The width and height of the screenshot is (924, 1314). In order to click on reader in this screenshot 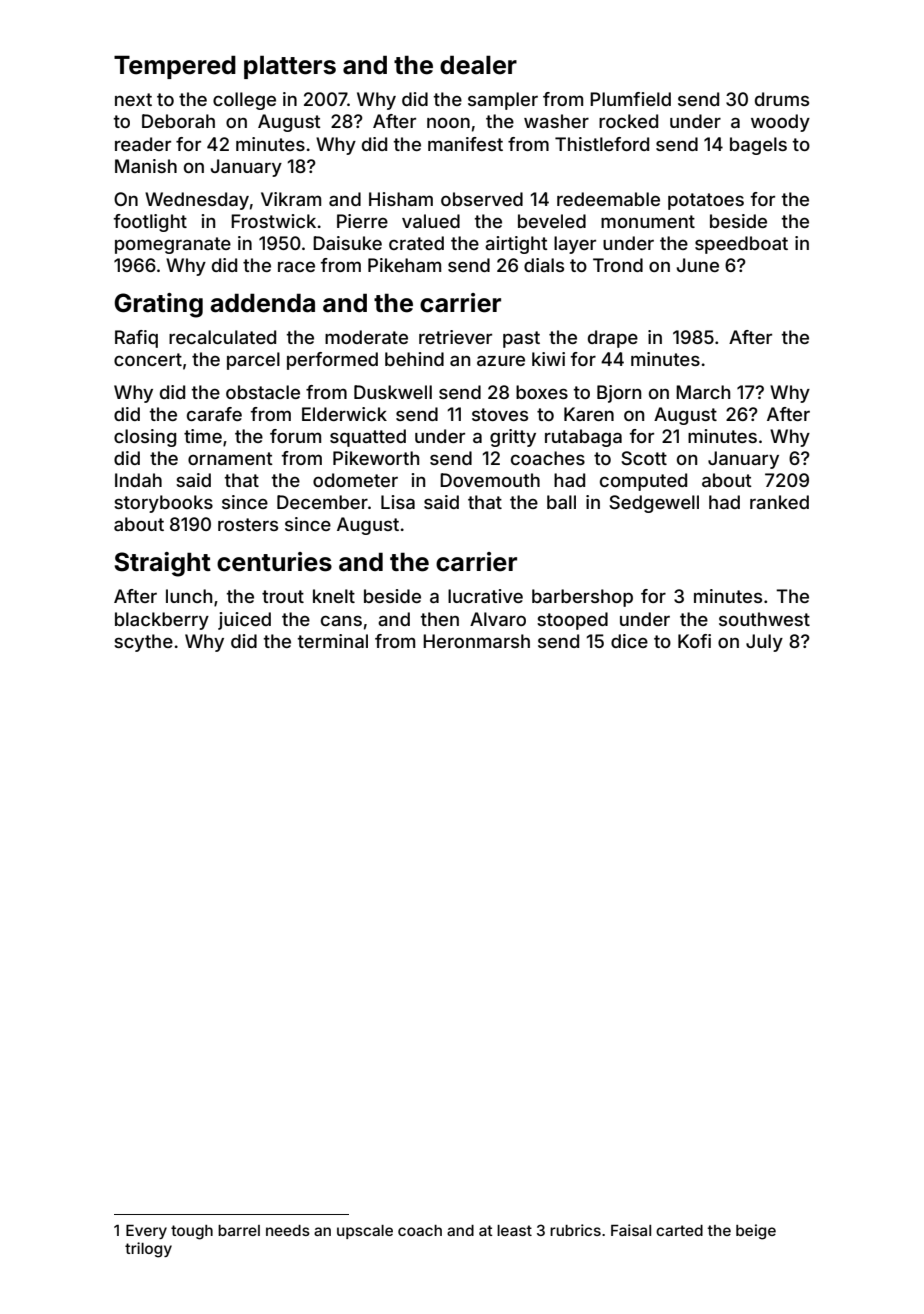, I will do `click(143, 144)`.
